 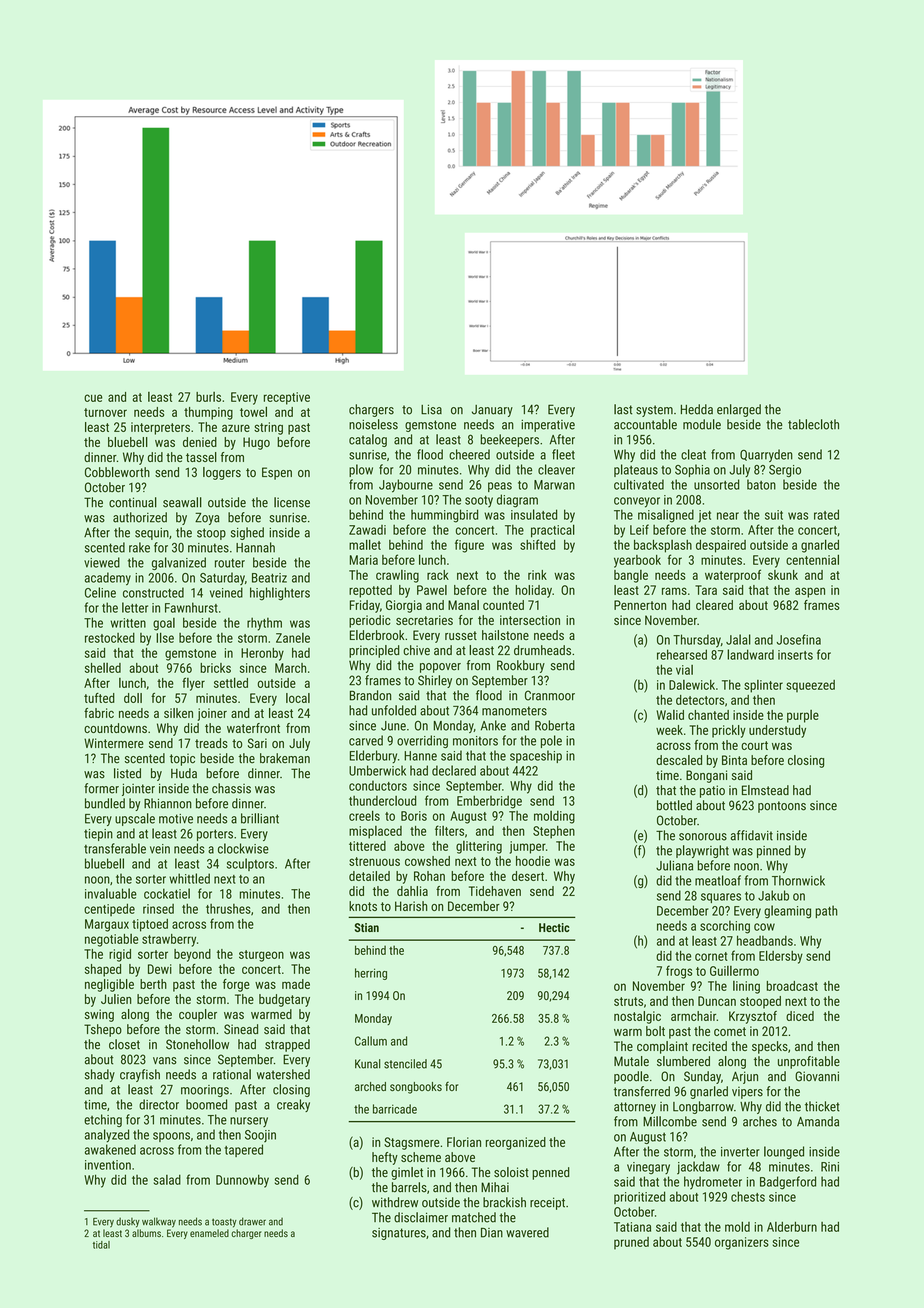 I want to click on Cobbleworth, so click(x=117, y=472).
